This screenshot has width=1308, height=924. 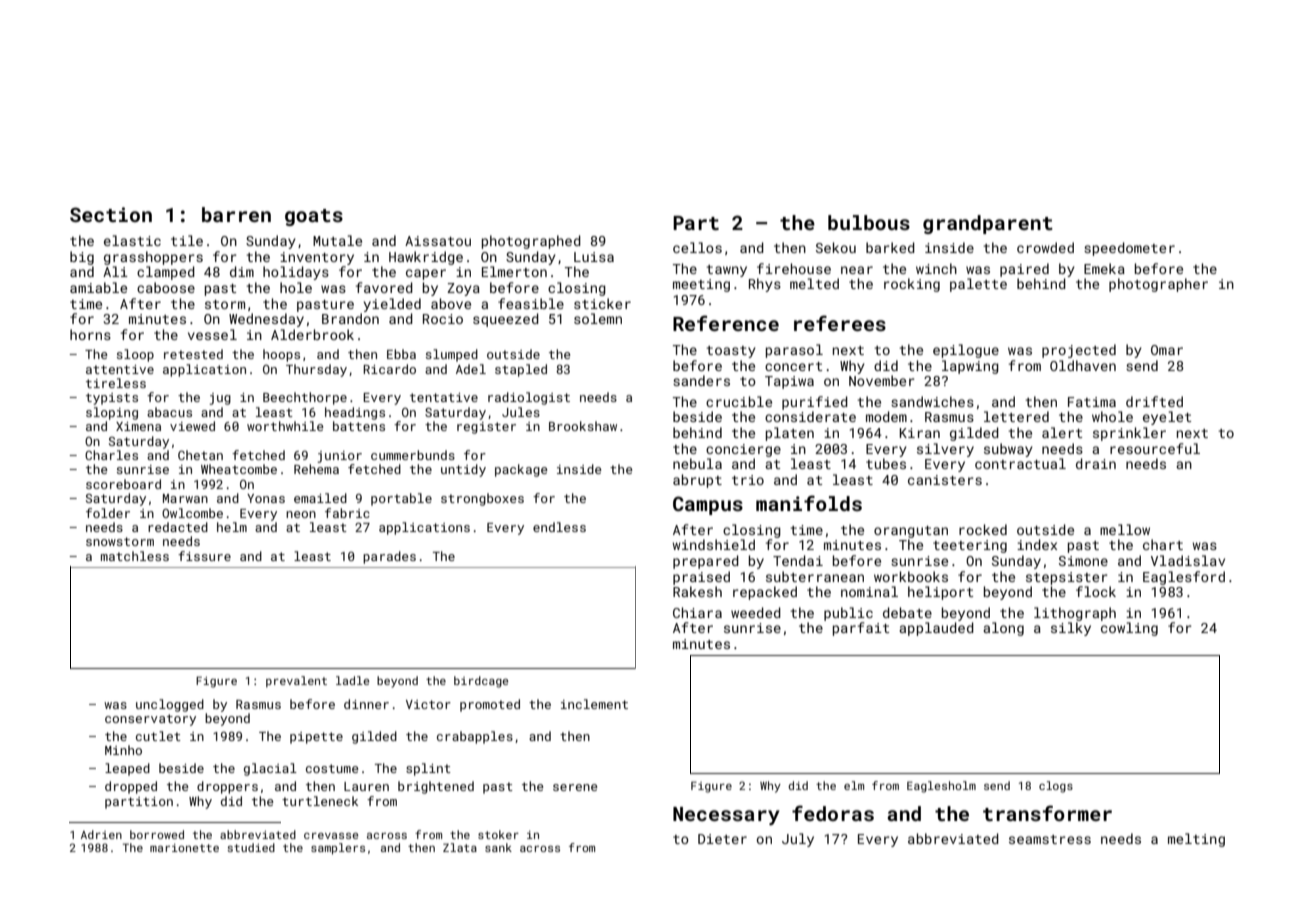 What do you see at coordinates (1104, 268) in the screenshot?
I see `Emeka` at bounding box center [1104, 268].
